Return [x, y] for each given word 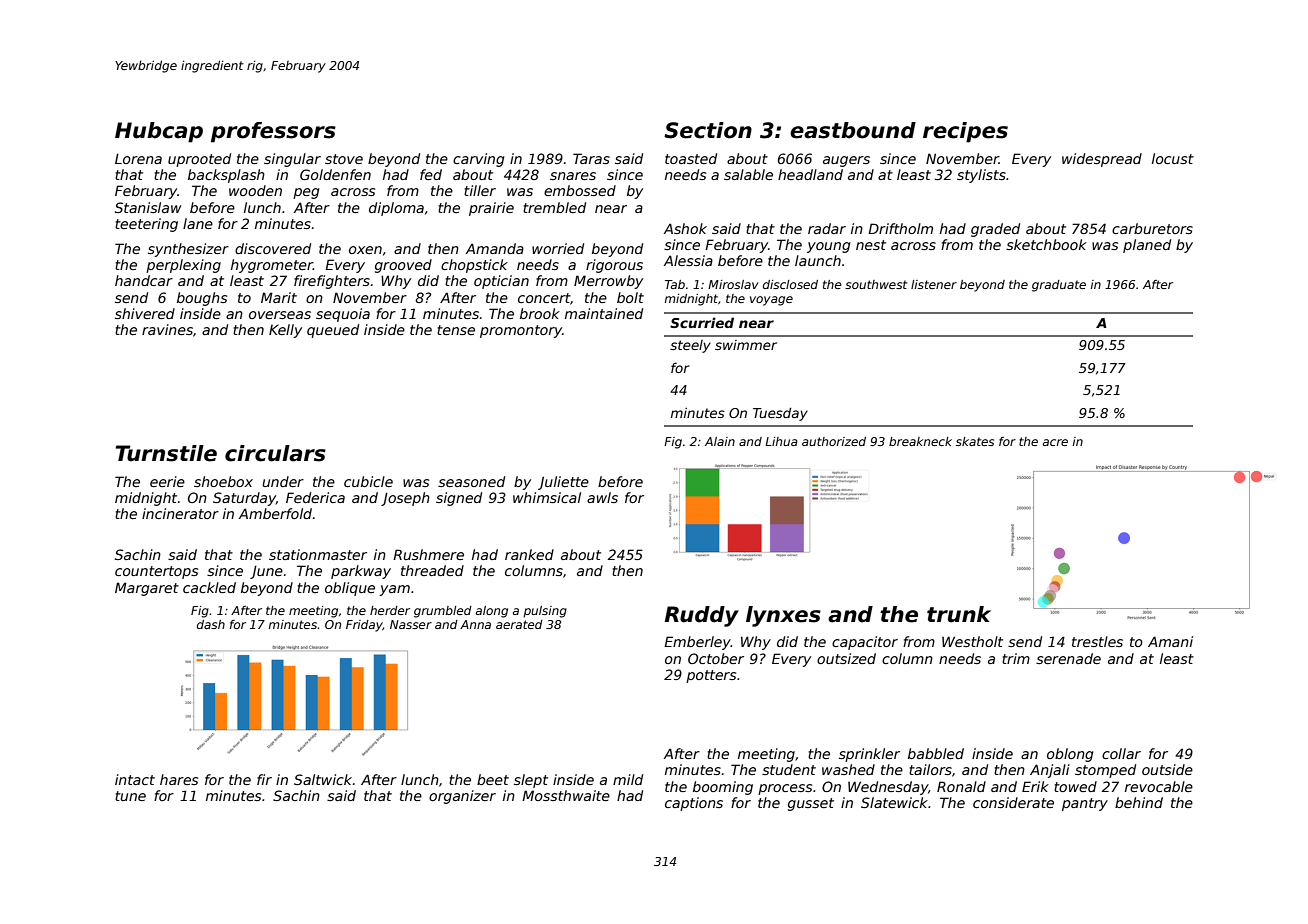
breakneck [920, 441]
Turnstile [166, 453]
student [789, 769]
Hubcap [159, 132]
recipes [965, 132]
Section [708, 130]
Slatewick [894, 802]
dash [211, 624]
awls [602, 497]
